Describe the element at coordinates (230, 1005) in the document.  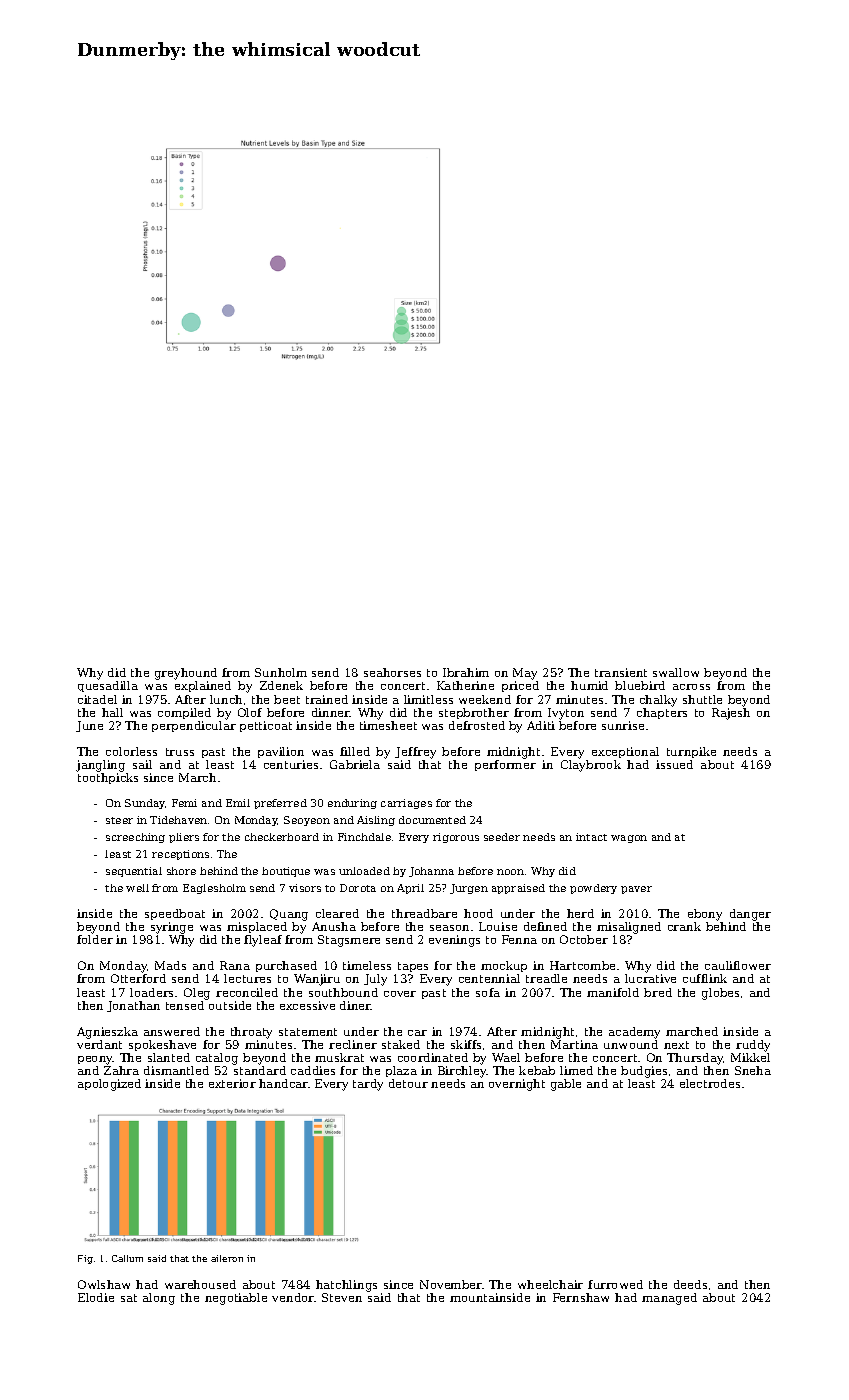
I see `outside` at that location.
